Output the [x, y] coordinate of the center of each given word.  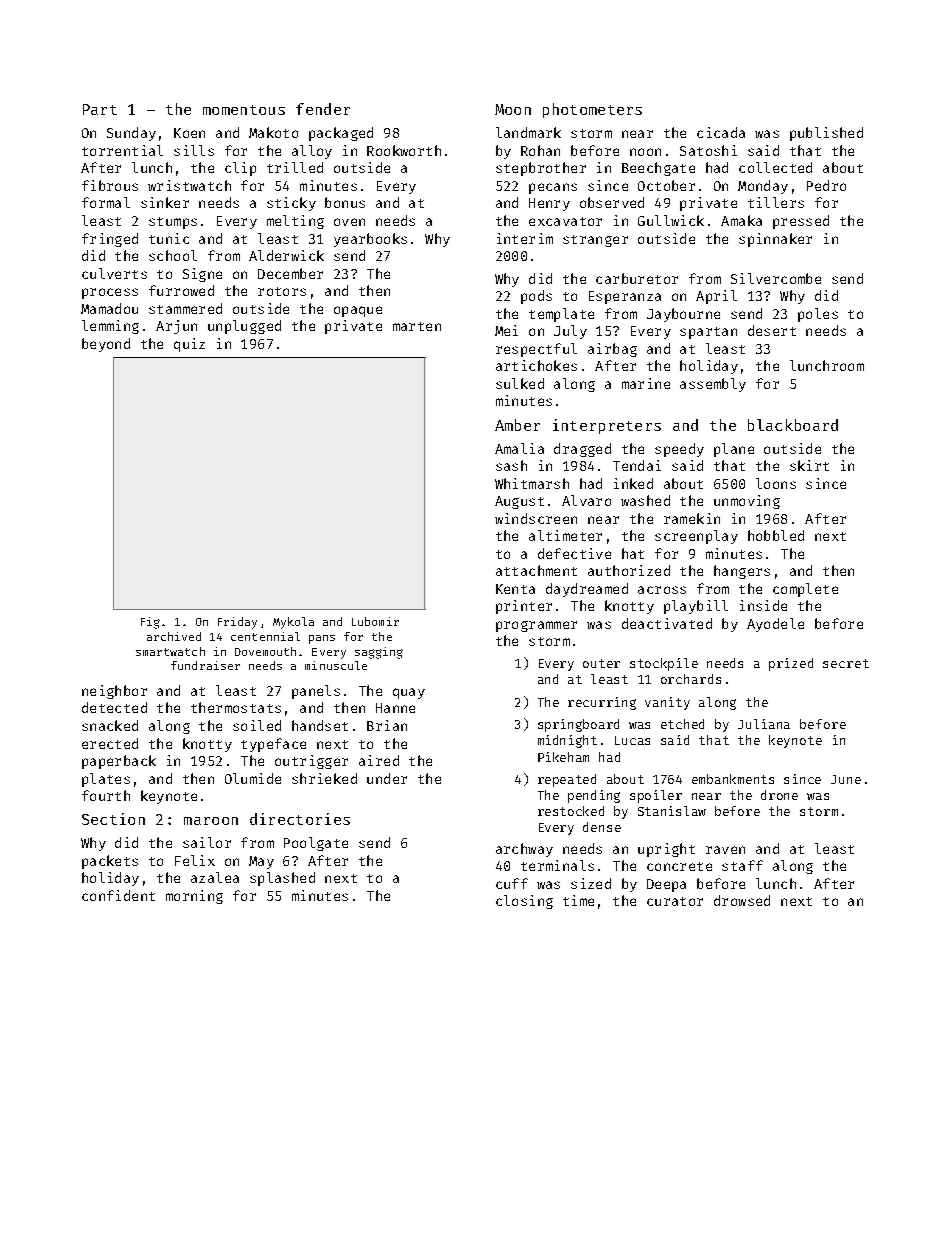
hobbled [776, 535]
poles [818, 315]
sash [511, 465]
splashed [282, 879]
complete [805, 590]
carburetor [637, 278]
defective [574, 553]
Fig [150, 623]
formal [106, 202]
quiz [189, 345]
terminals [557, 865]
